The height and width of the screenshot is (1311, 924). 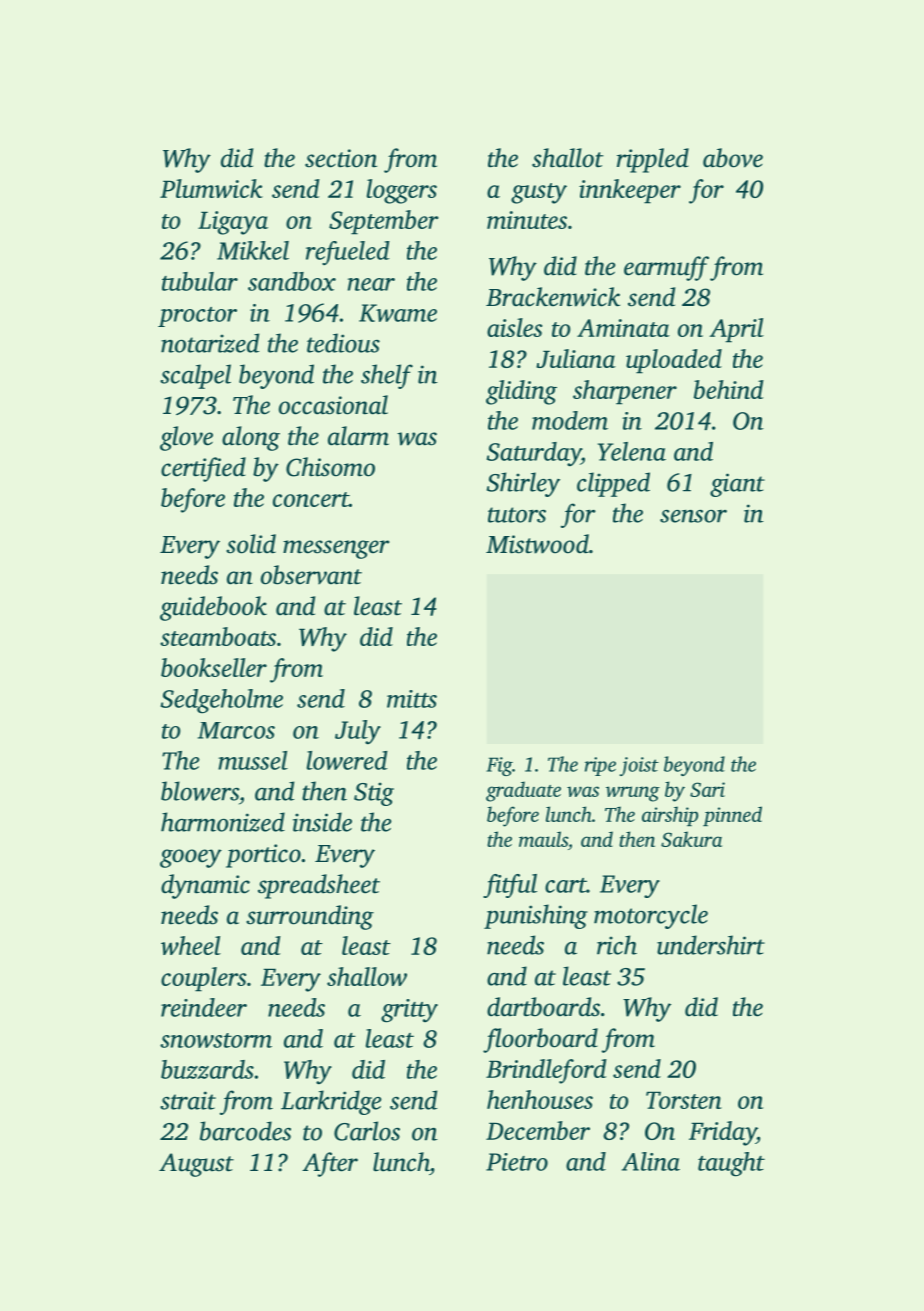 I want to click on Plumwick, so click(x=211, y=188).
